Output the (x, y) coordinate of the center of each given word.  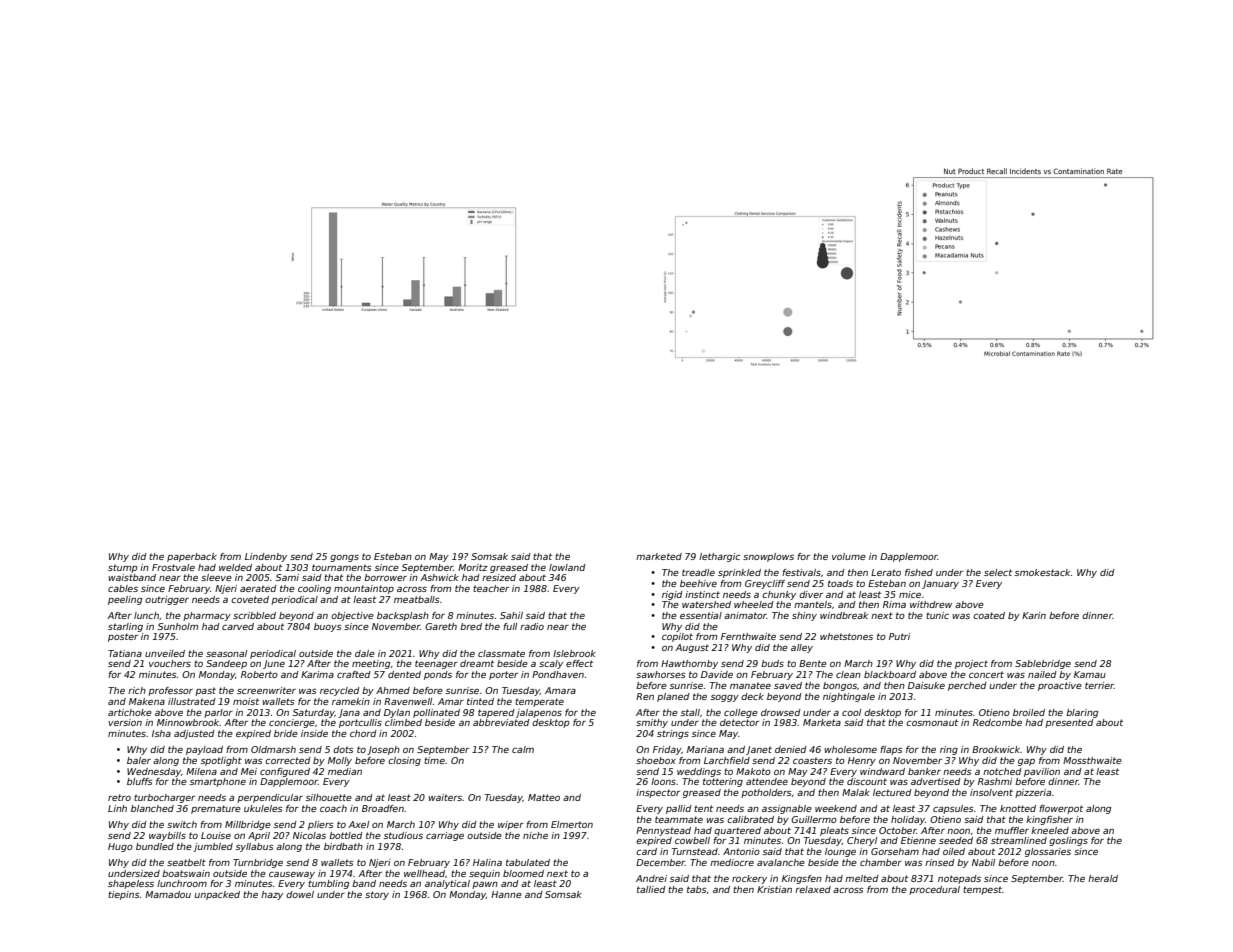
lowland (567, 567)
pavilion (1042, 772)
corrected (288, 760)
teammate (679, 819)
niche (535, 835)
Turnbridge (258, 863)
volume (849, 556)
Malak (856, 792)
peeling (125, 600)
